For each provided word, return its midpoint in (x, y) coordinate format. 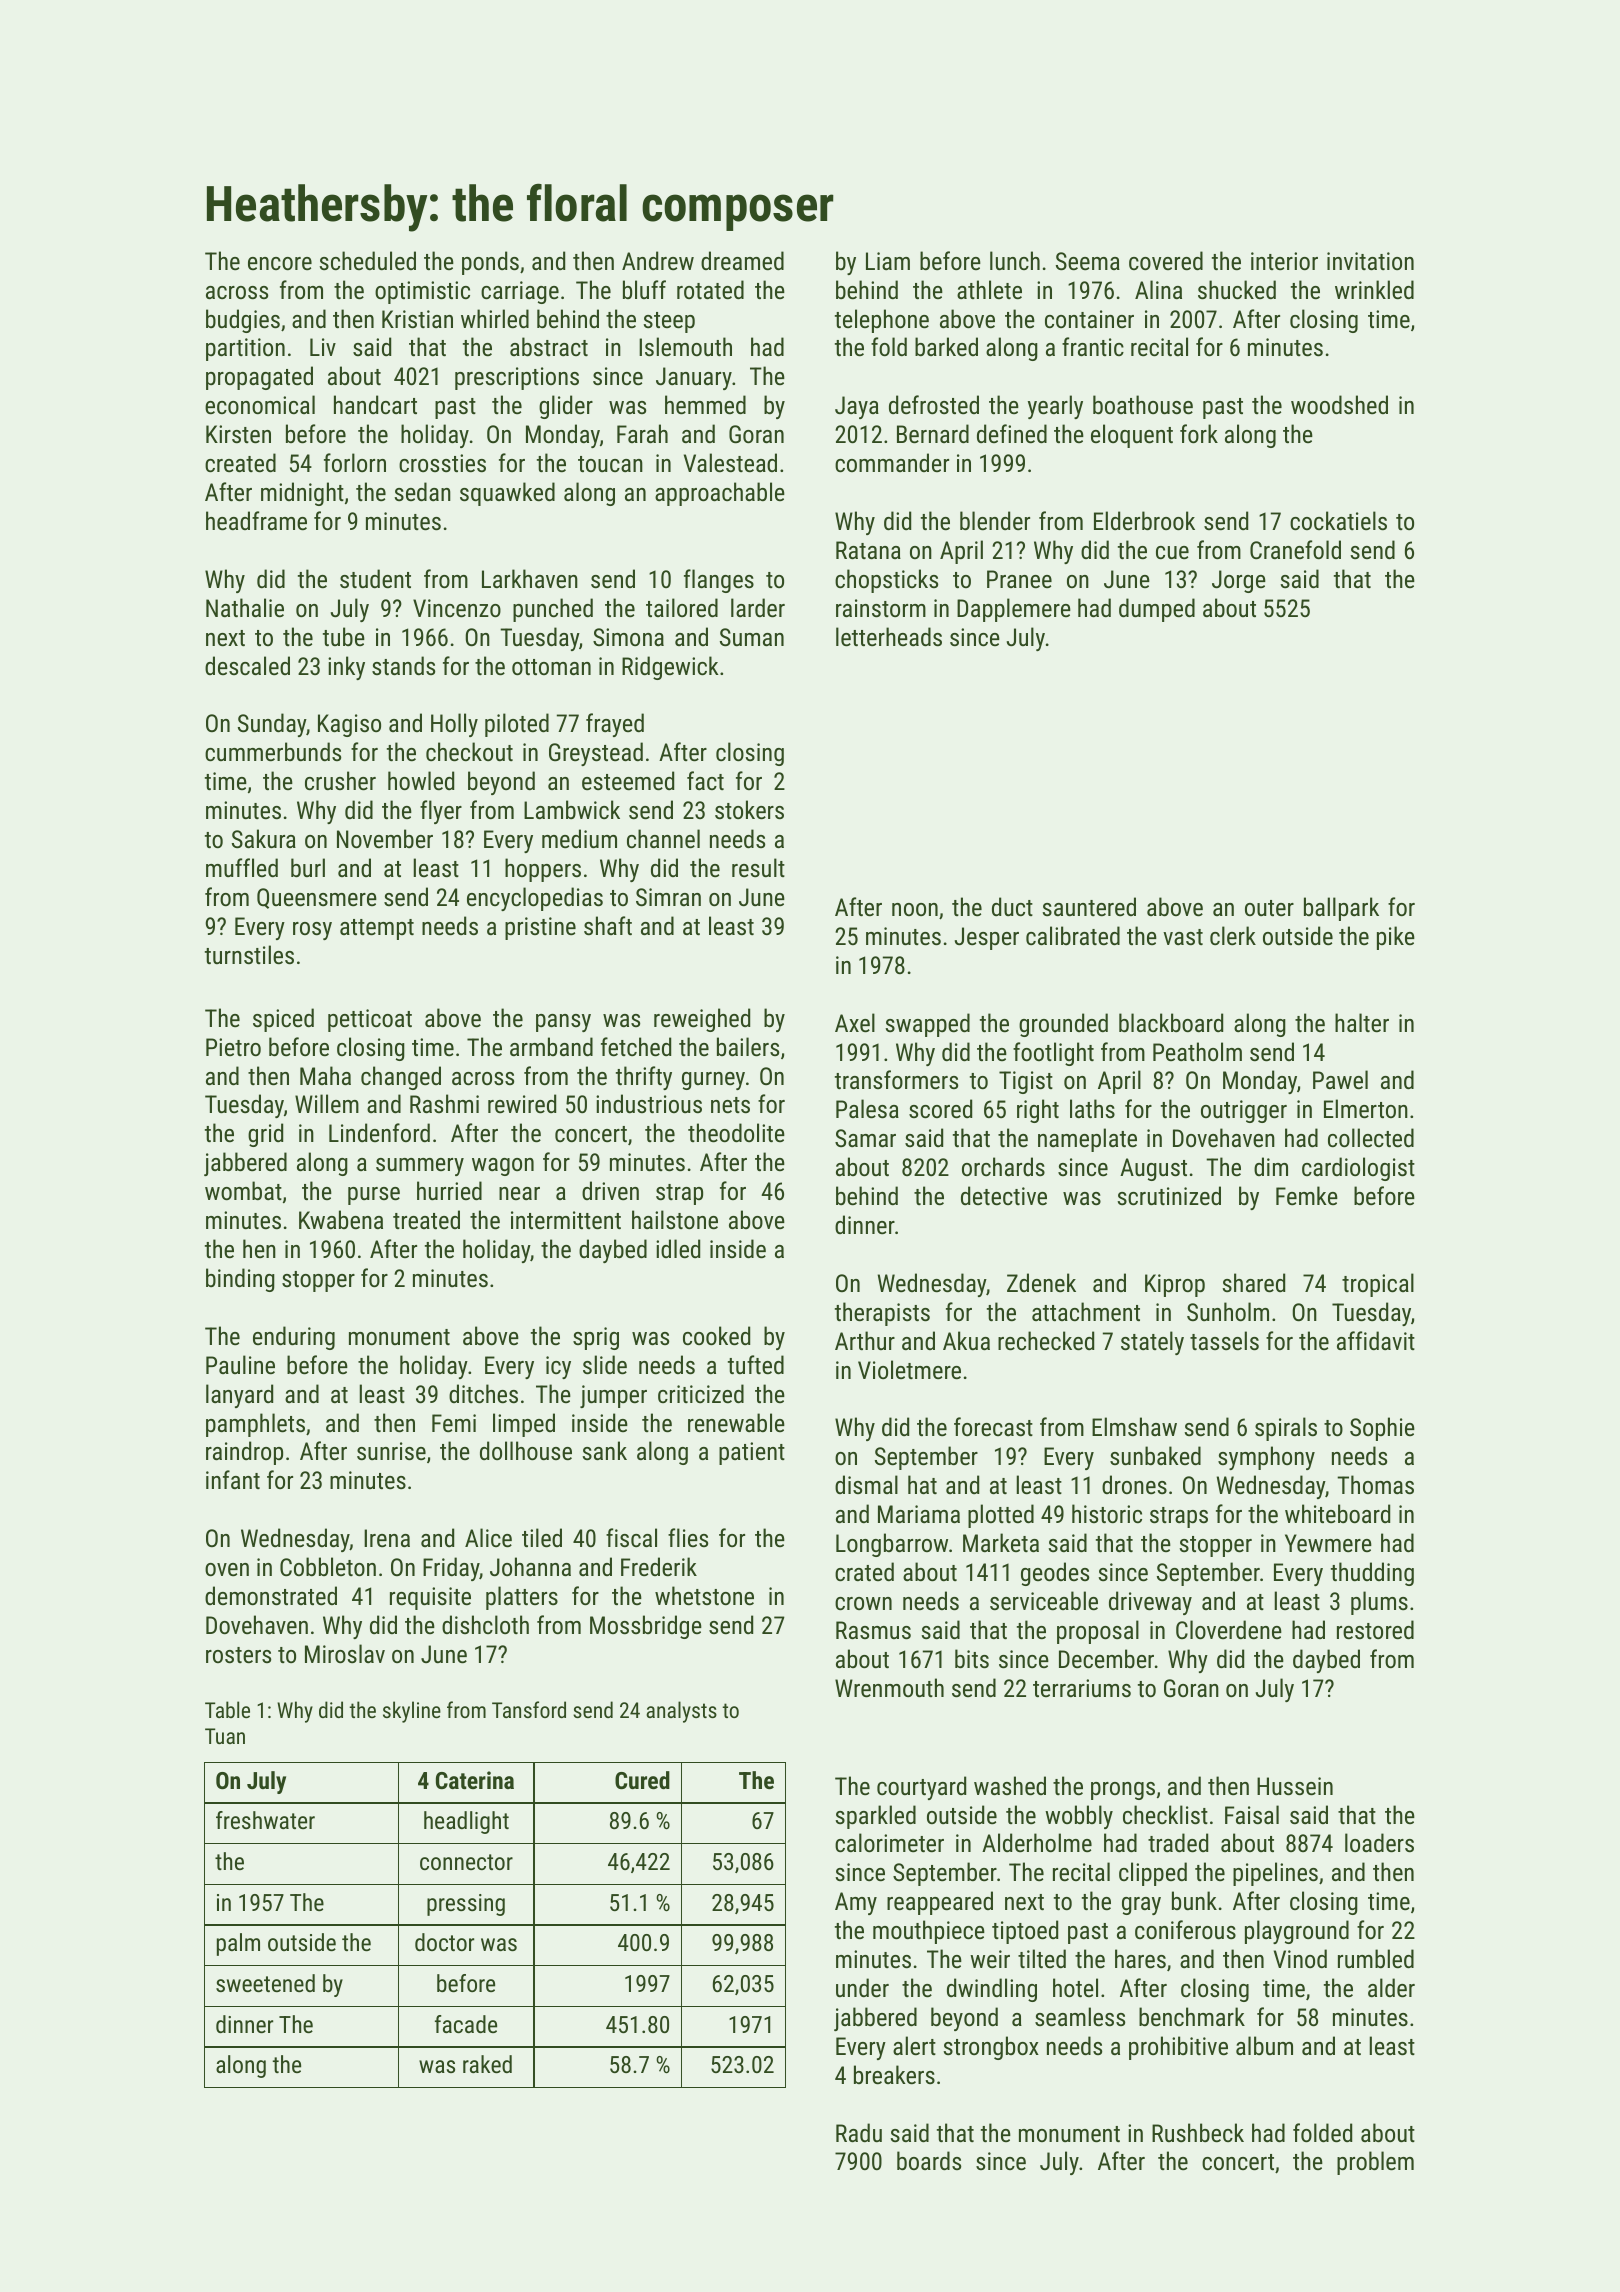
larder (758, 607)
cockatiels (1338, 520)
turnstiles (249, 954)
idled (678, 1248)
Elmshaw (1134, 1426)
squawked (507, 494)
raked (487, 2064)
